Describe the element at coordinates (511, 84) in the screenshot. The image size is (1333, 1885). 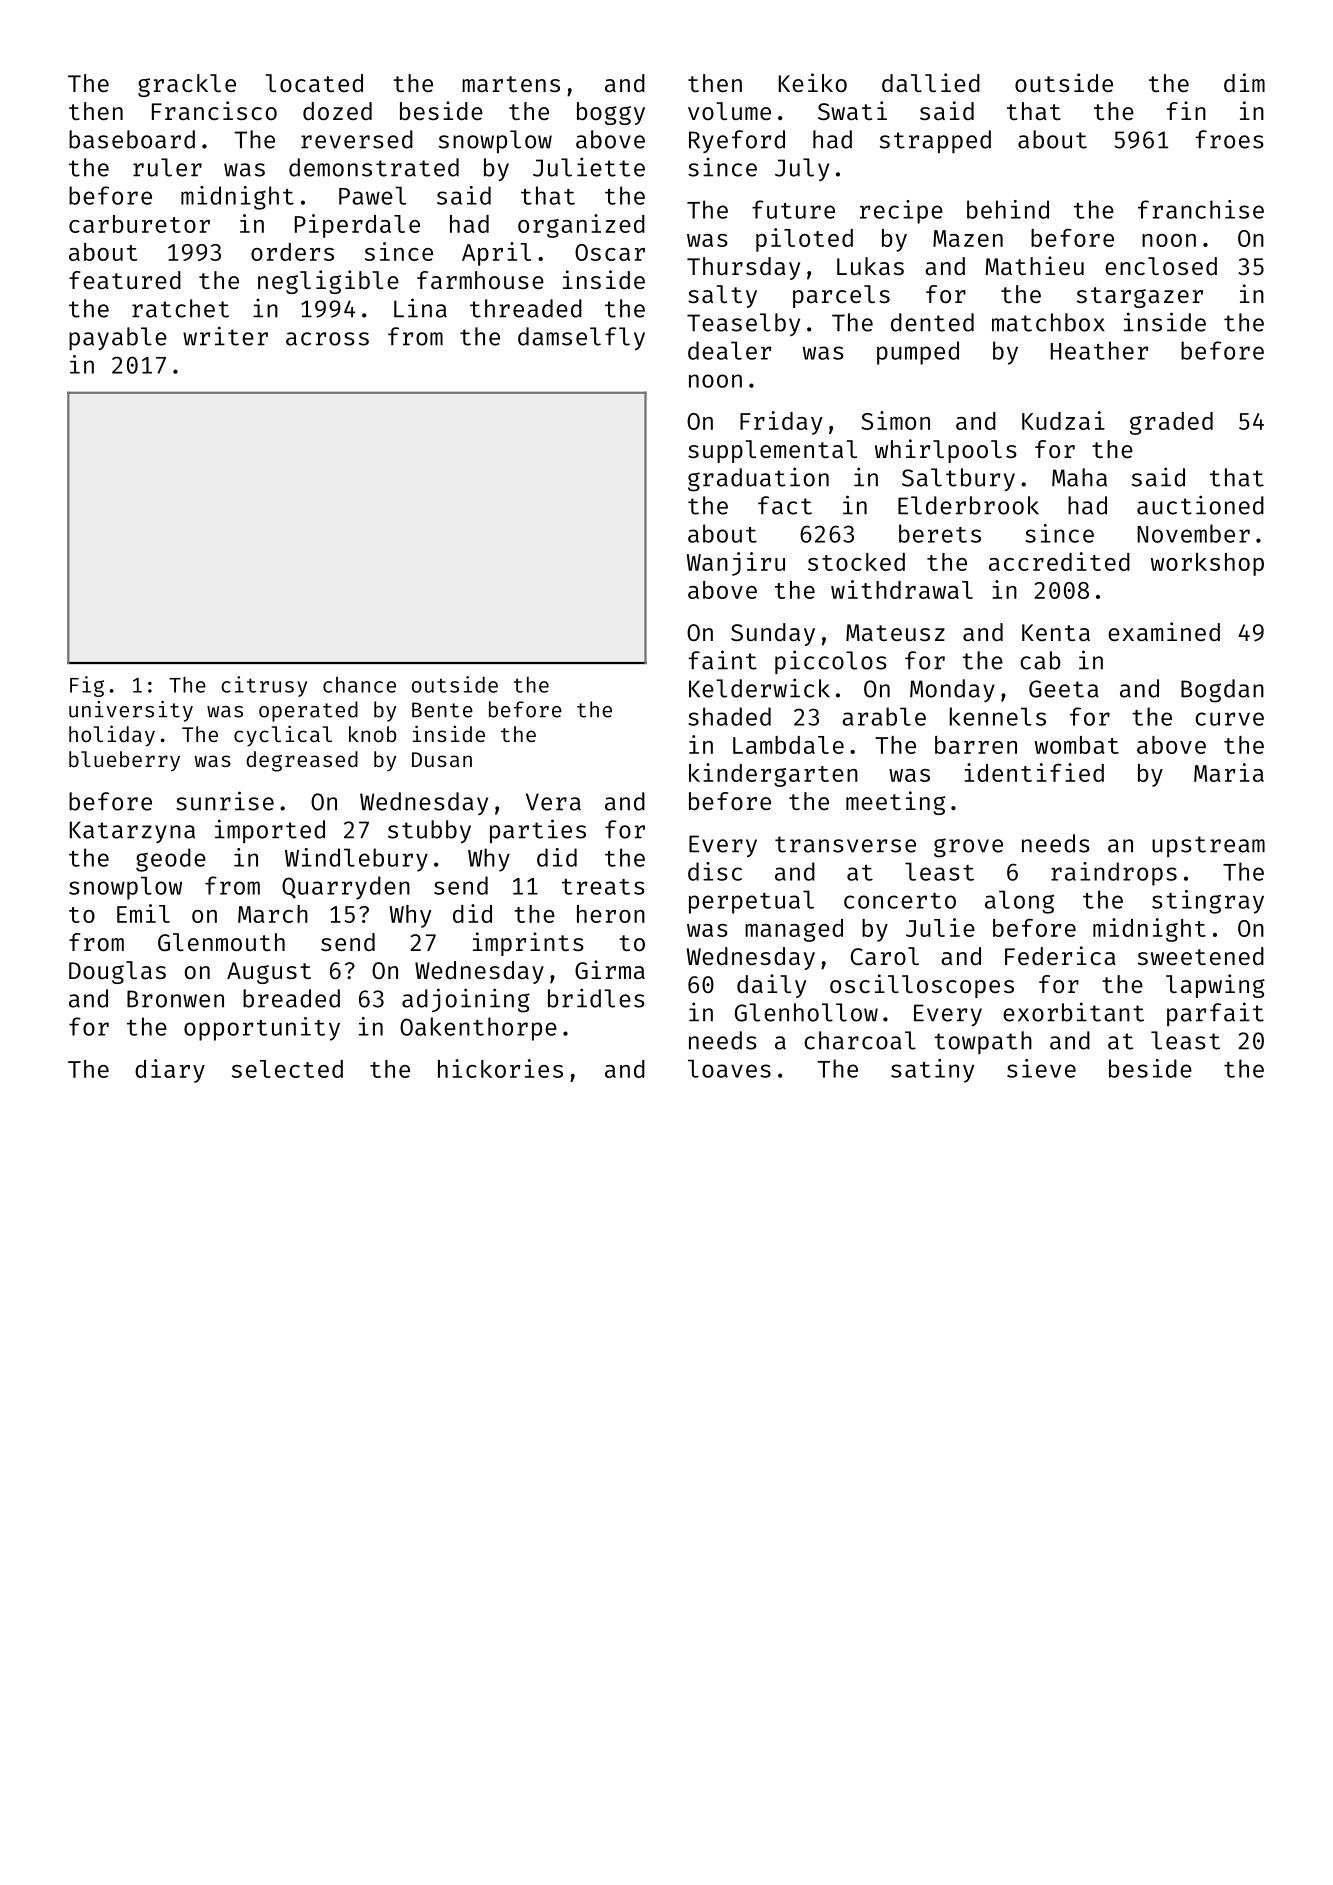
I see `martens` at that location.
